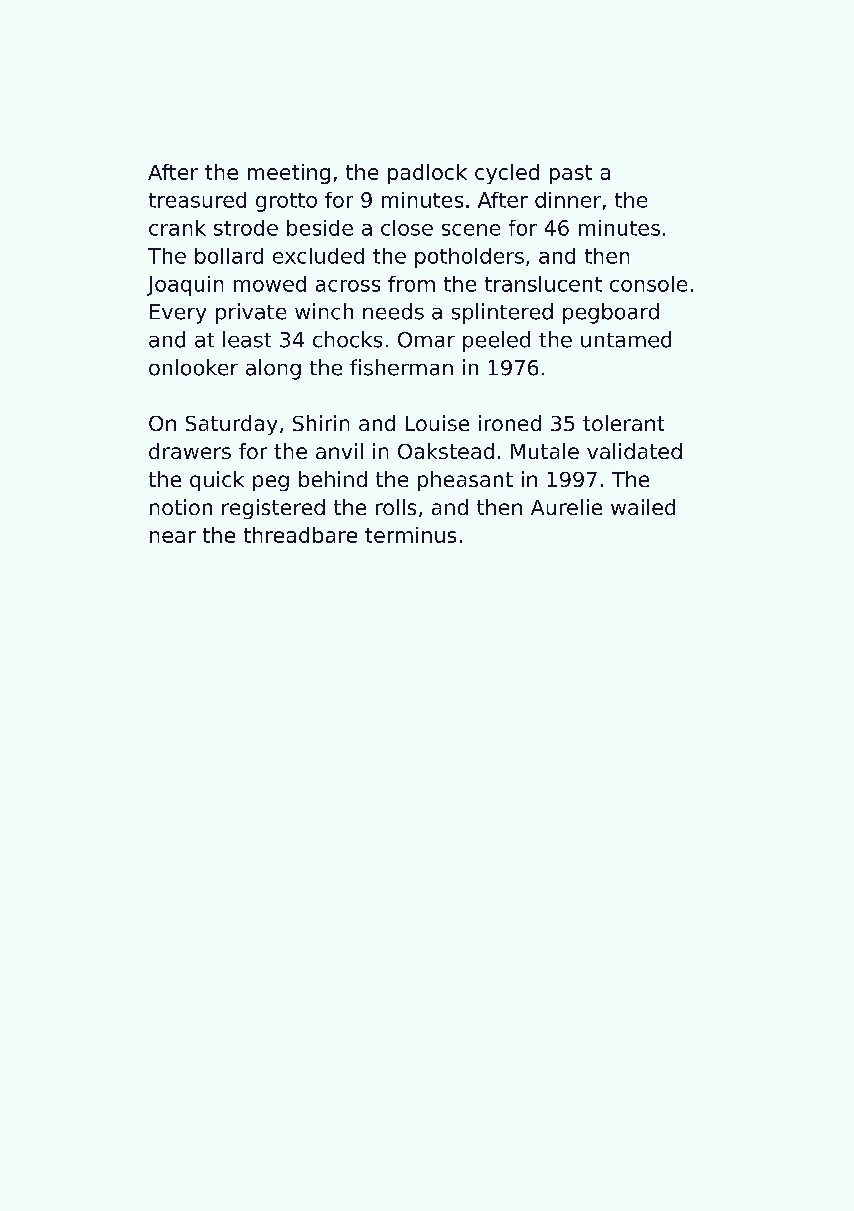 Image resolution: width=854 pixels, height=1211 pixels. Describe the element at coordinates (181, 507) in the page. I see `notion` at that location.
